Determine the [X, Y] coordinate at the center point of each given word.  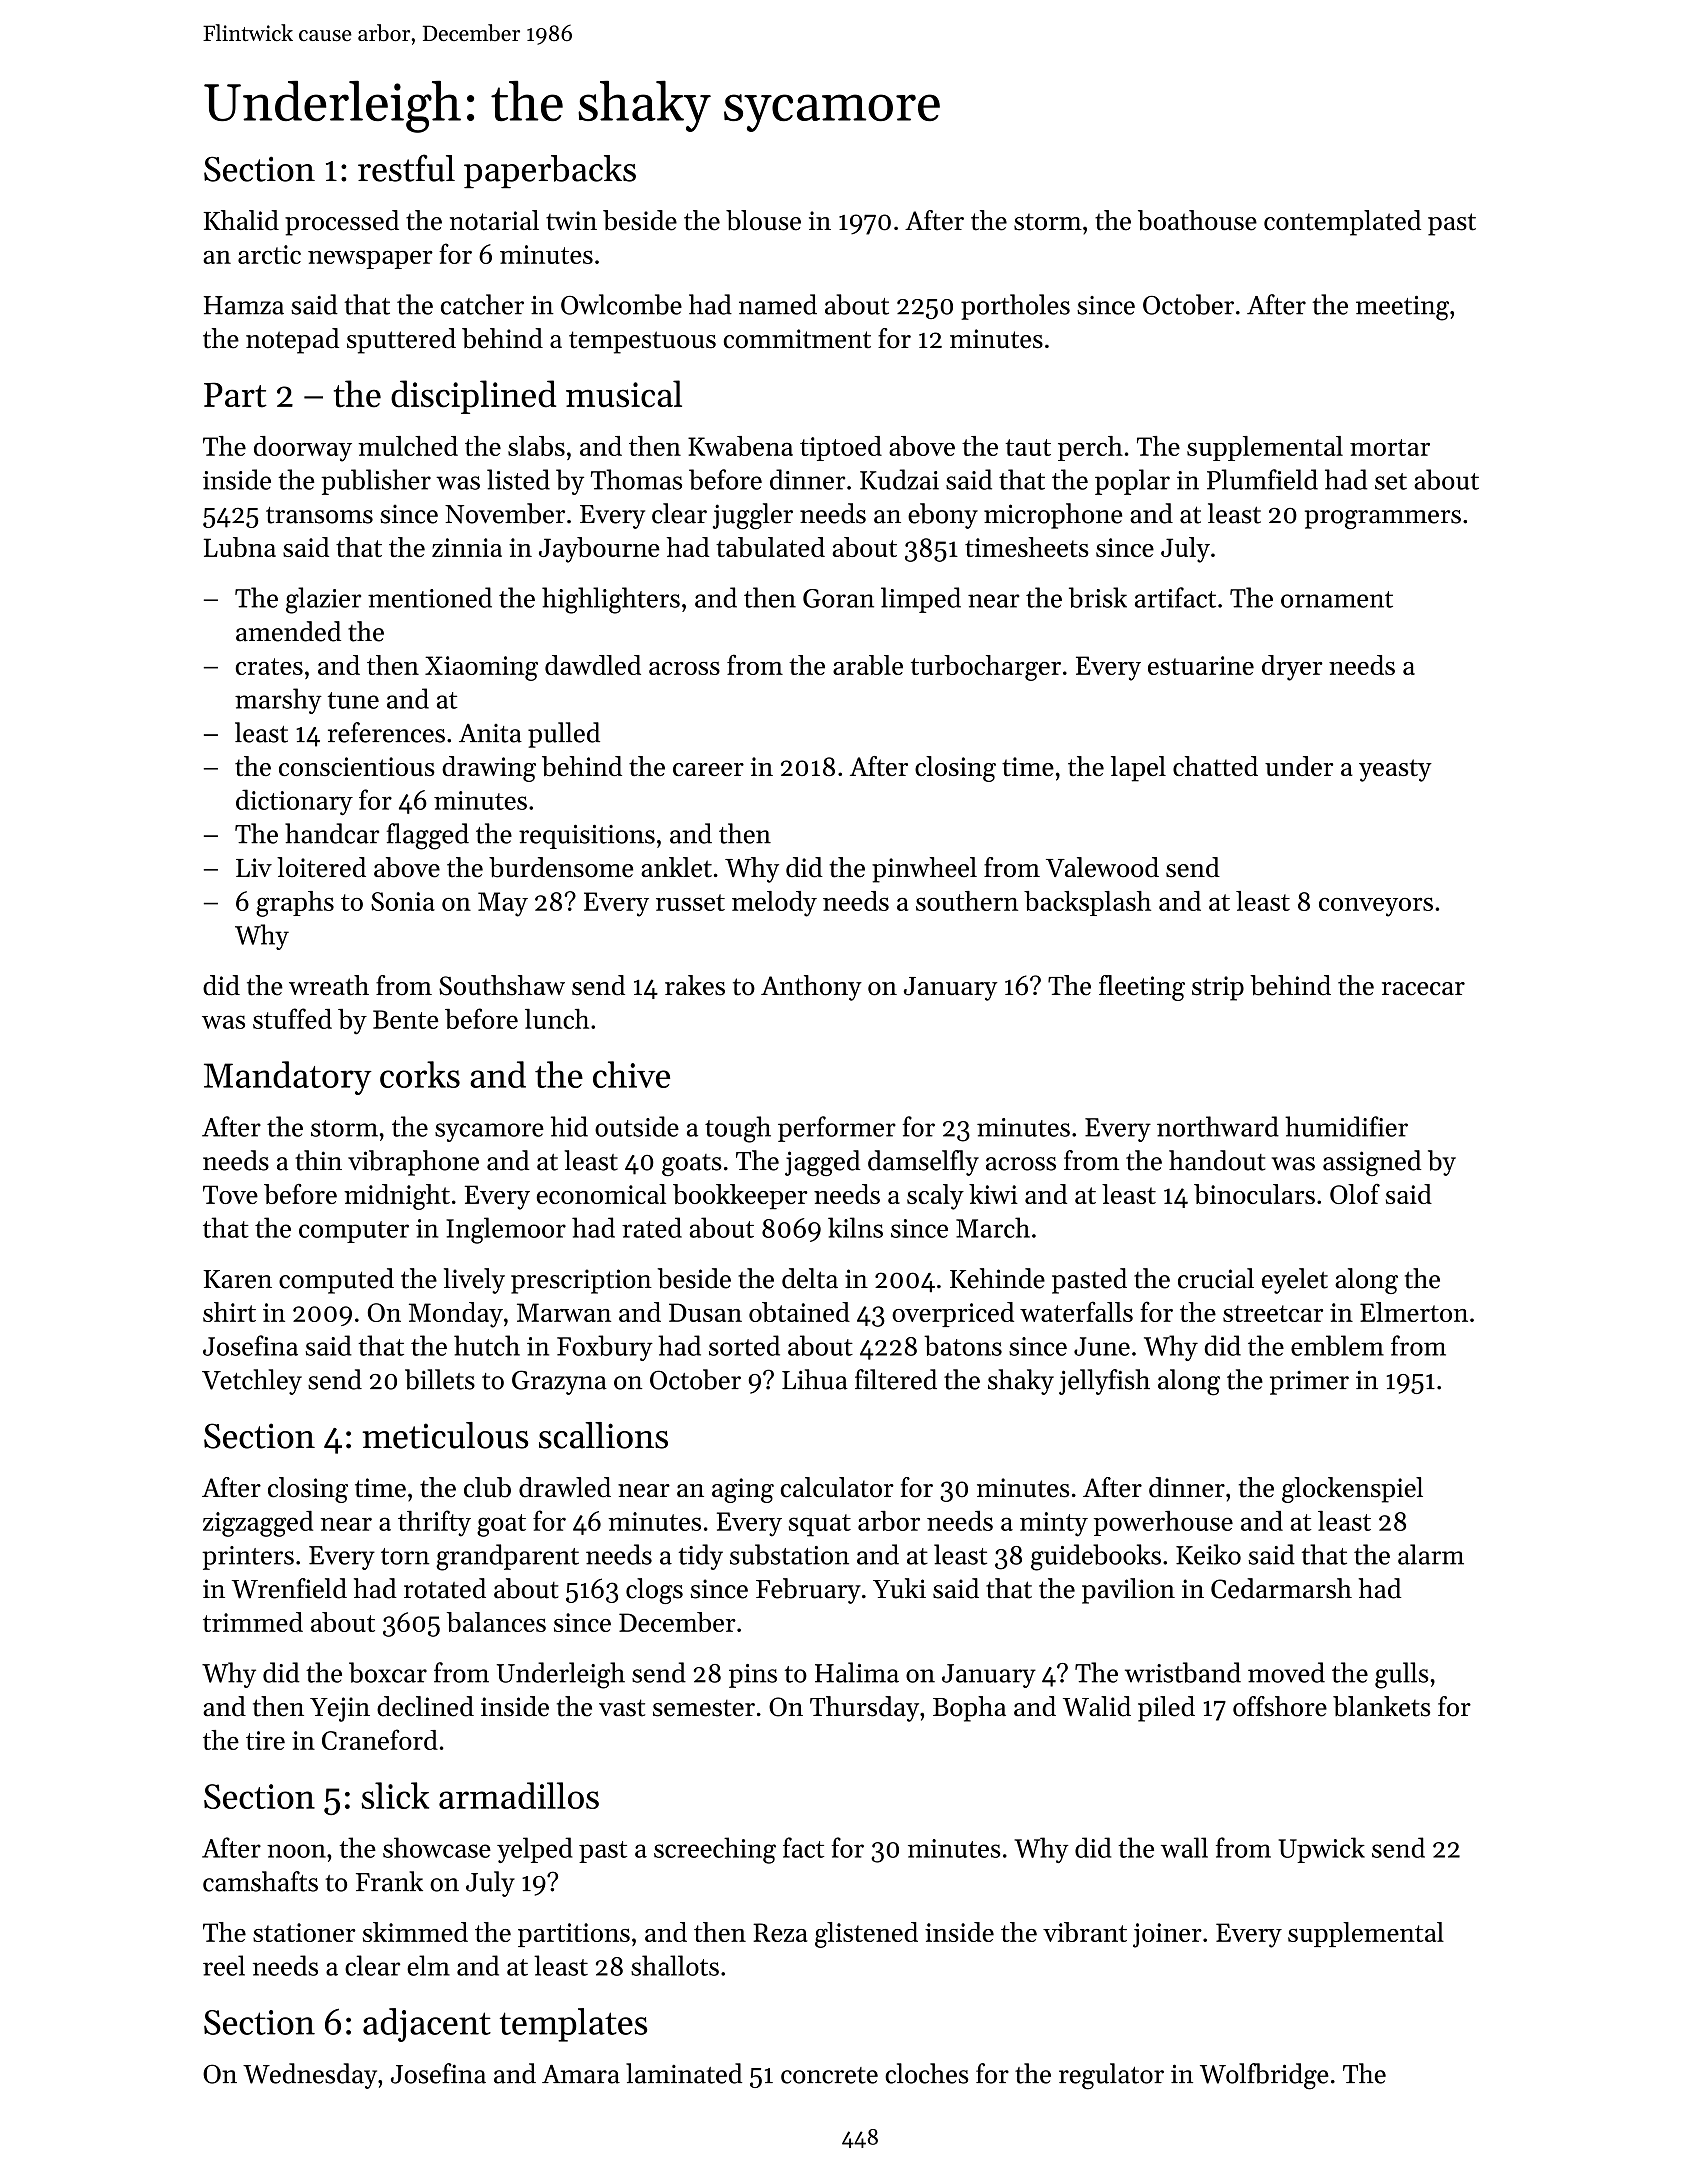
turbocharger [986, 668]
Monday [456, 1315]
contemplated [1342, 223]
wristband [1183, 1672]
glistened [866, 1935]
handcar [332, 833]
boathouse [1197, 220]
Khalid [241, 220]
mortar [1390, 447]
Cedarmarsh [1281, 1588]
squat [820, 1525]
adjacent [427, 2025]
